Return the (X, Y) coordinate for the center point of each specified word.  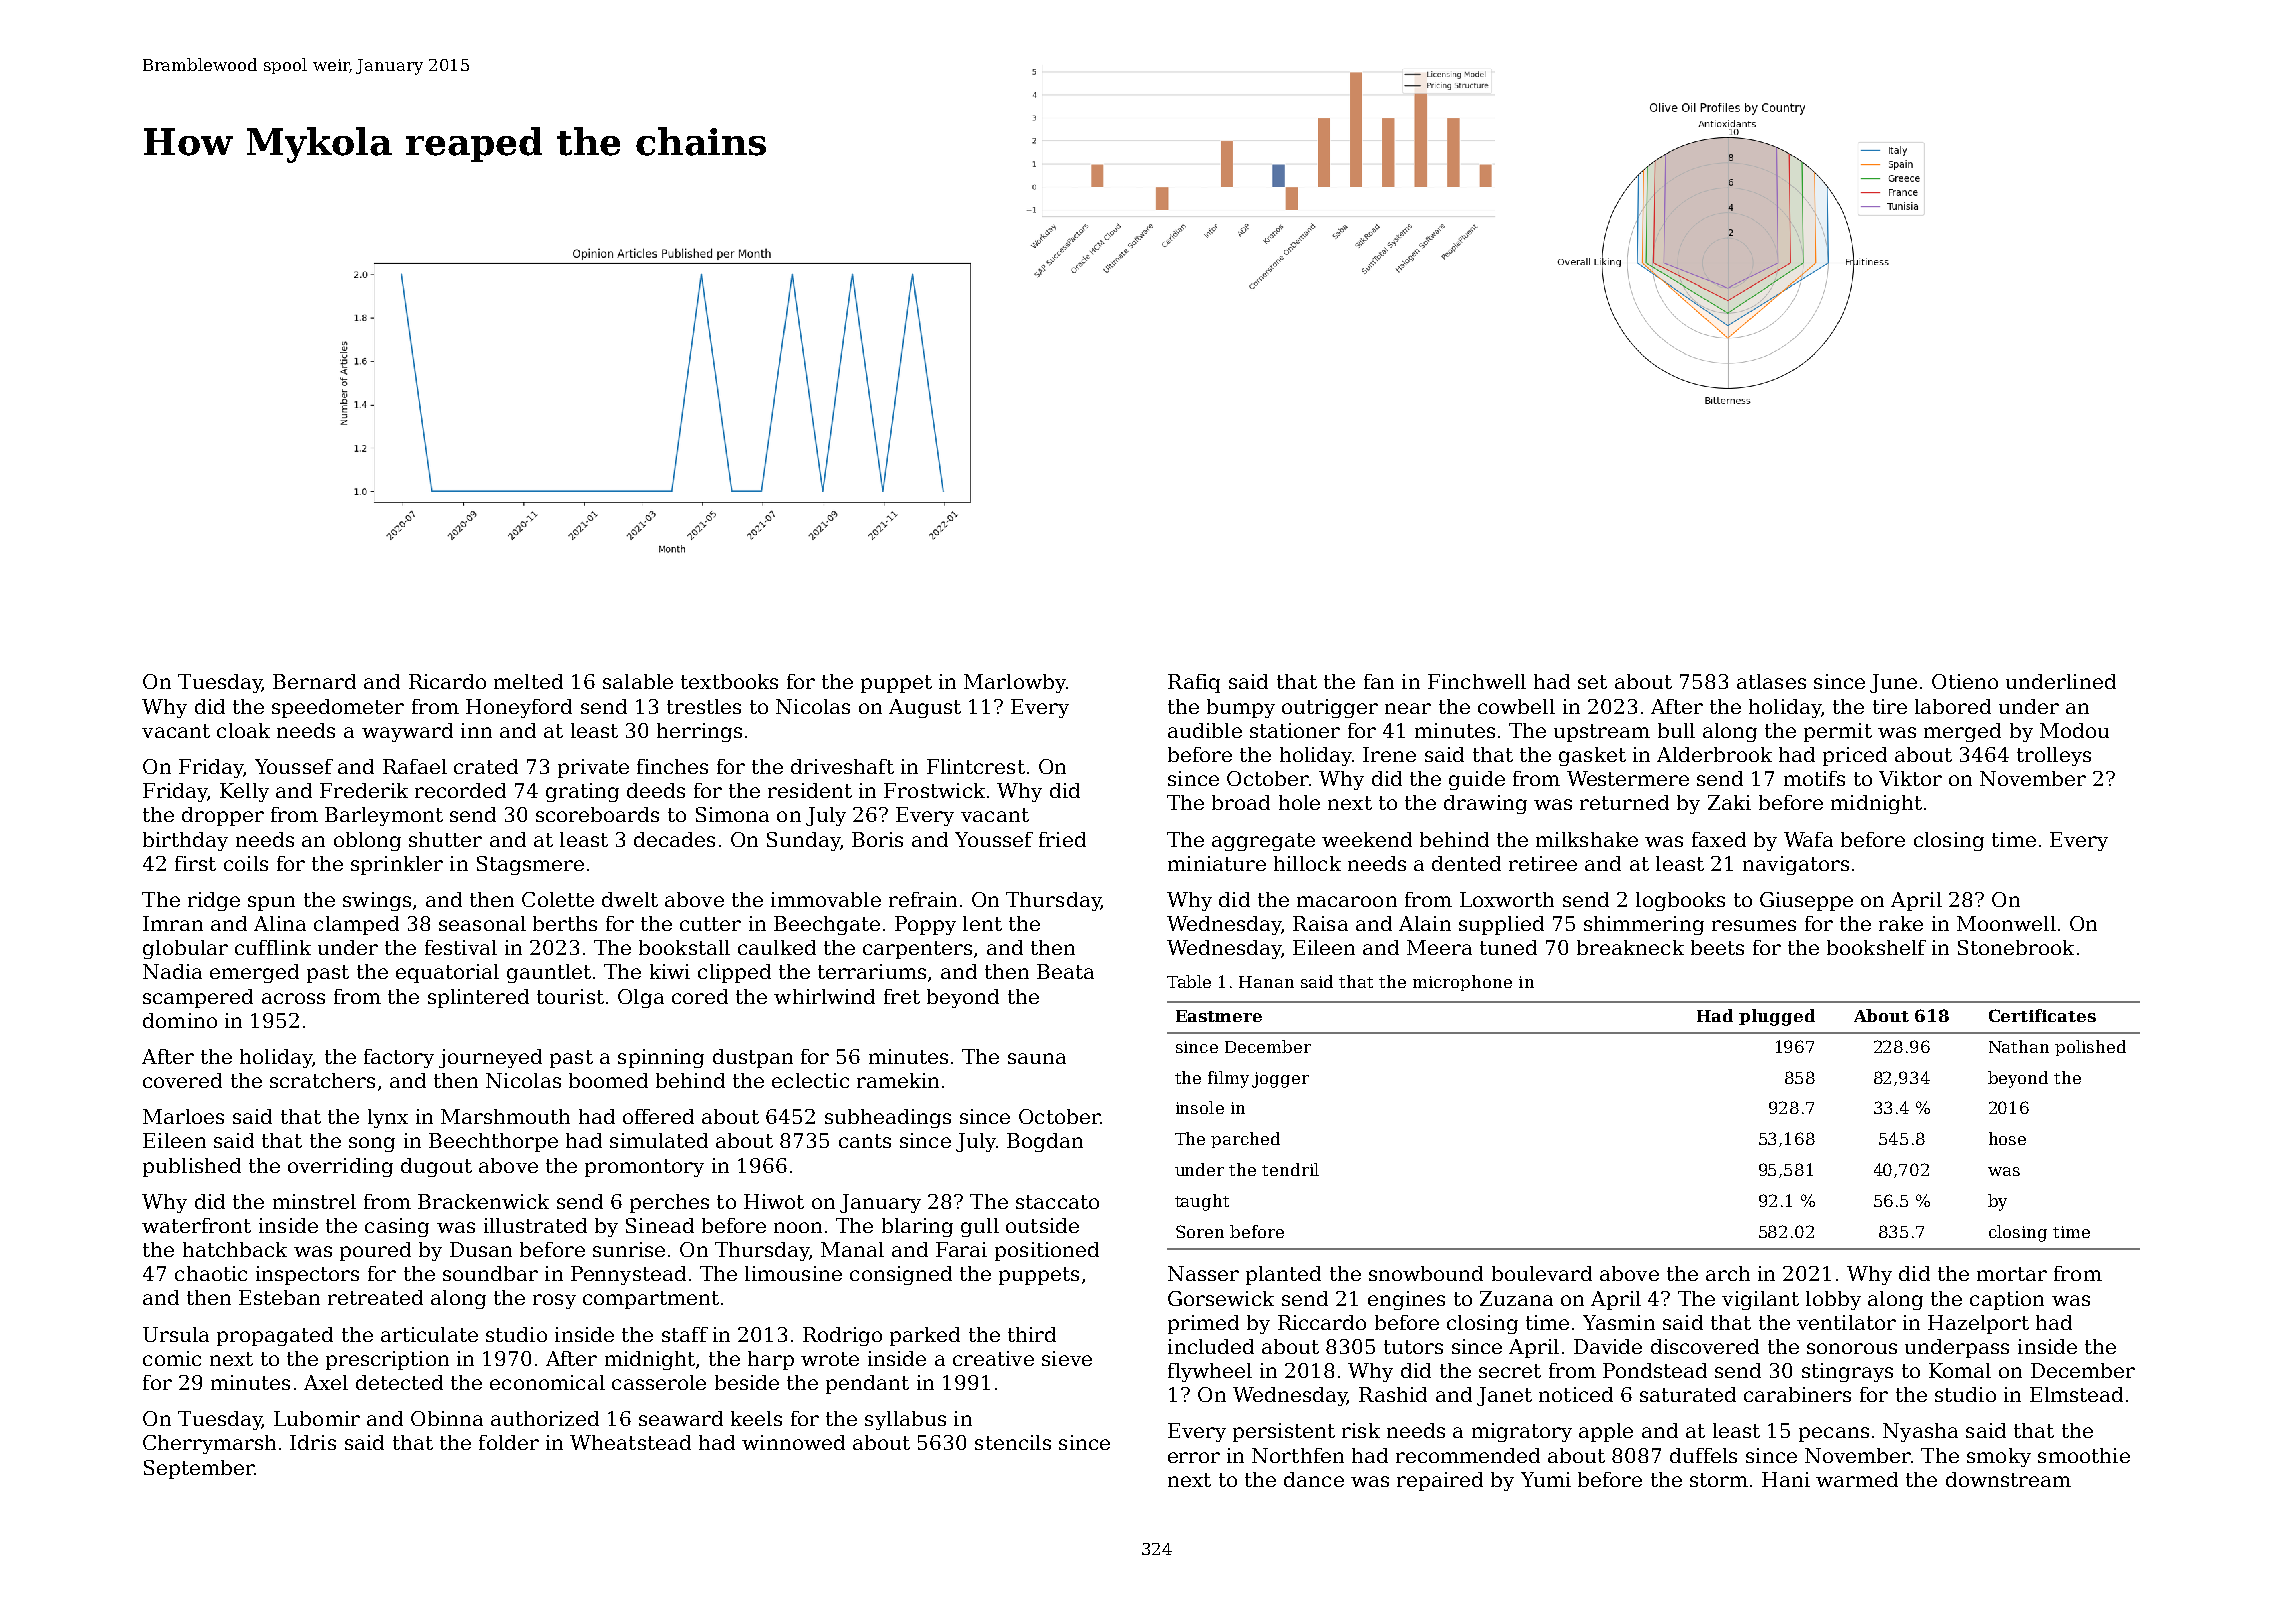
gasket (1592, 756)
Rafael (415, 766)
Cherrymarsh (209, 1444)
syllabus (905, 1420)
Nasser (1203, 1273)
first (195, 863)
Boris (877, 839)
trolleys (2054, 756)
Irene (1389, 754)
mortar (2012, 1274)
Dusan (481, 1249)
